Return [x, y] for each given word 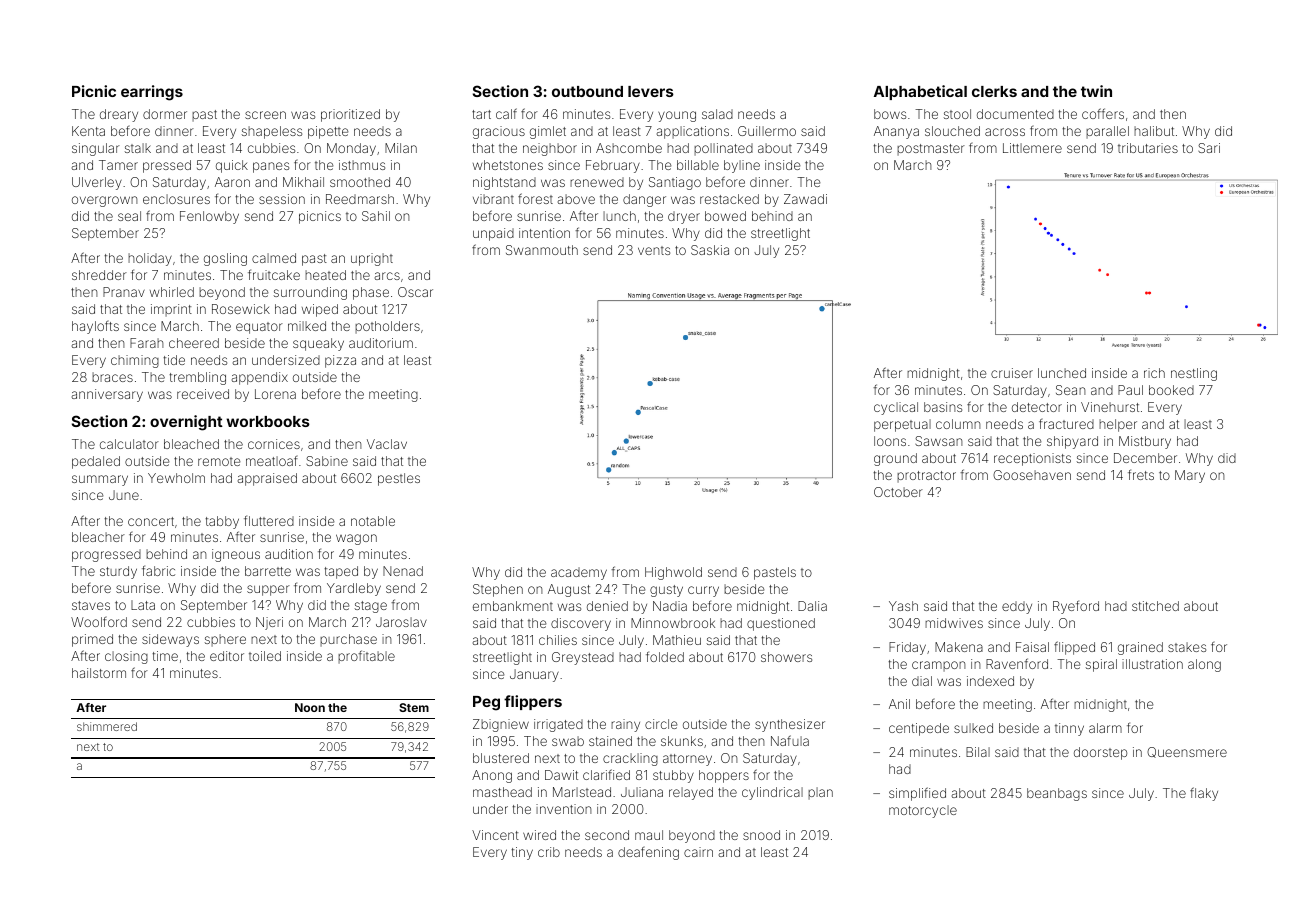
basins [943, 407]
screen [265, 115]
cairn [698, 852]
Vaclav [387, 444]
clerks [994, 91]
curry [703, 591]
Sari [1209, 148]
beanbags [1057, 794]
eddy [1017, 607]
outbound [587, 91]
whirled [172, 292]
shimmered [107, 726]
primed [92, 640]
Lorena [275, 394]
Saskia [710, 250]
